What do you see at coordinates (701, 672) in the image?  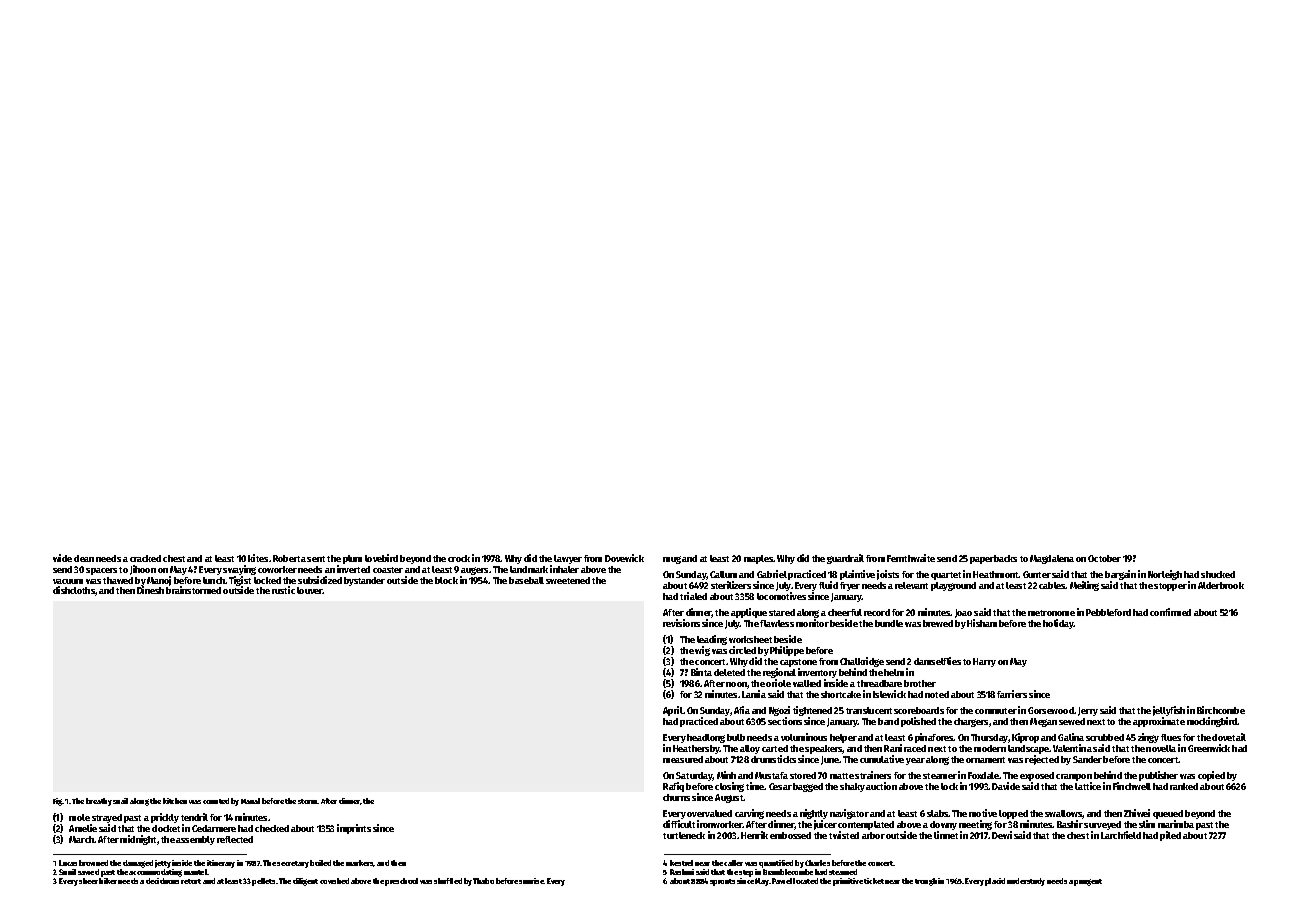 I see `Binta` at bounding box center [701, 672].
